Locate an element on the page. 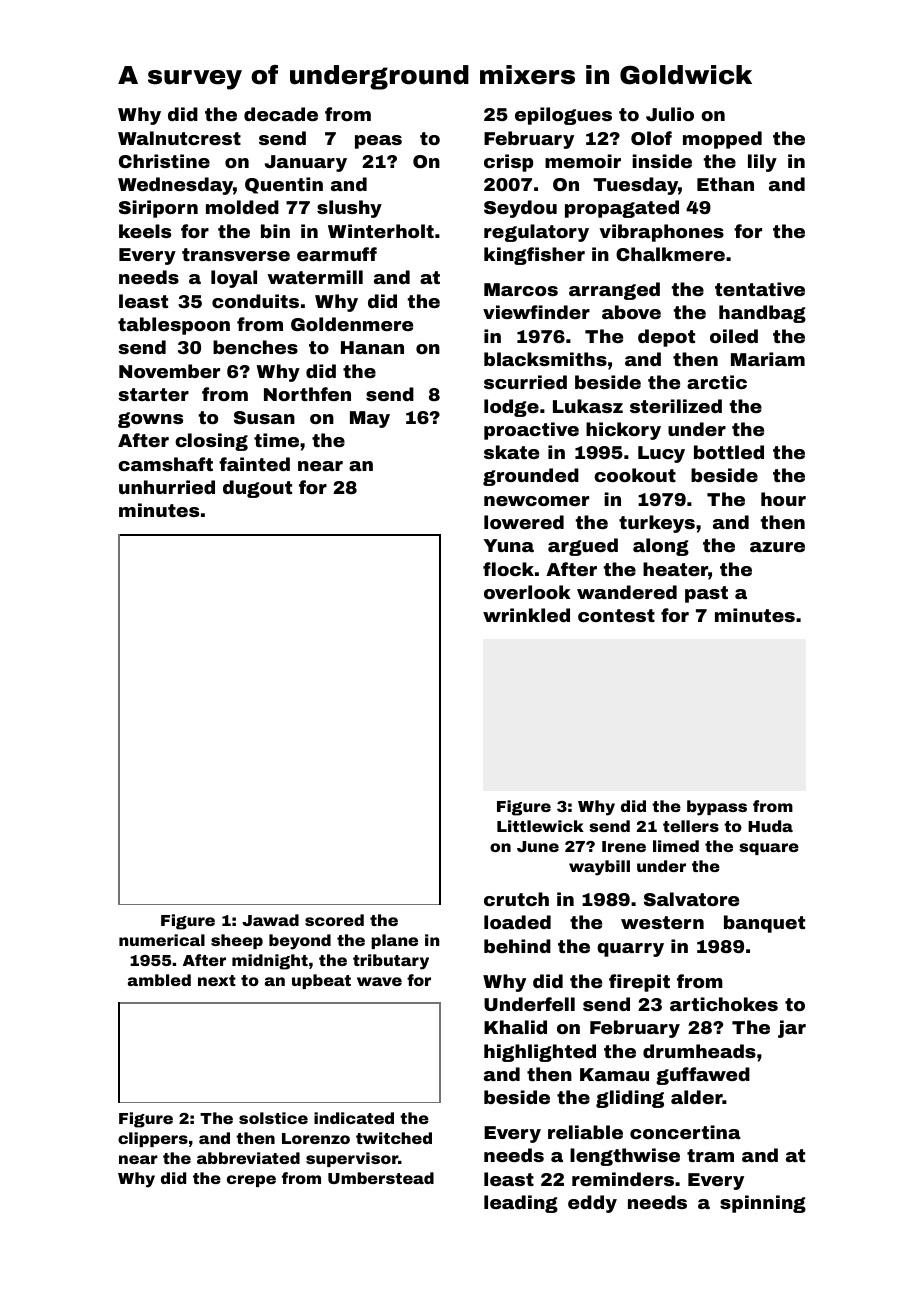  crepe is located at coordinates (251, 1181).
